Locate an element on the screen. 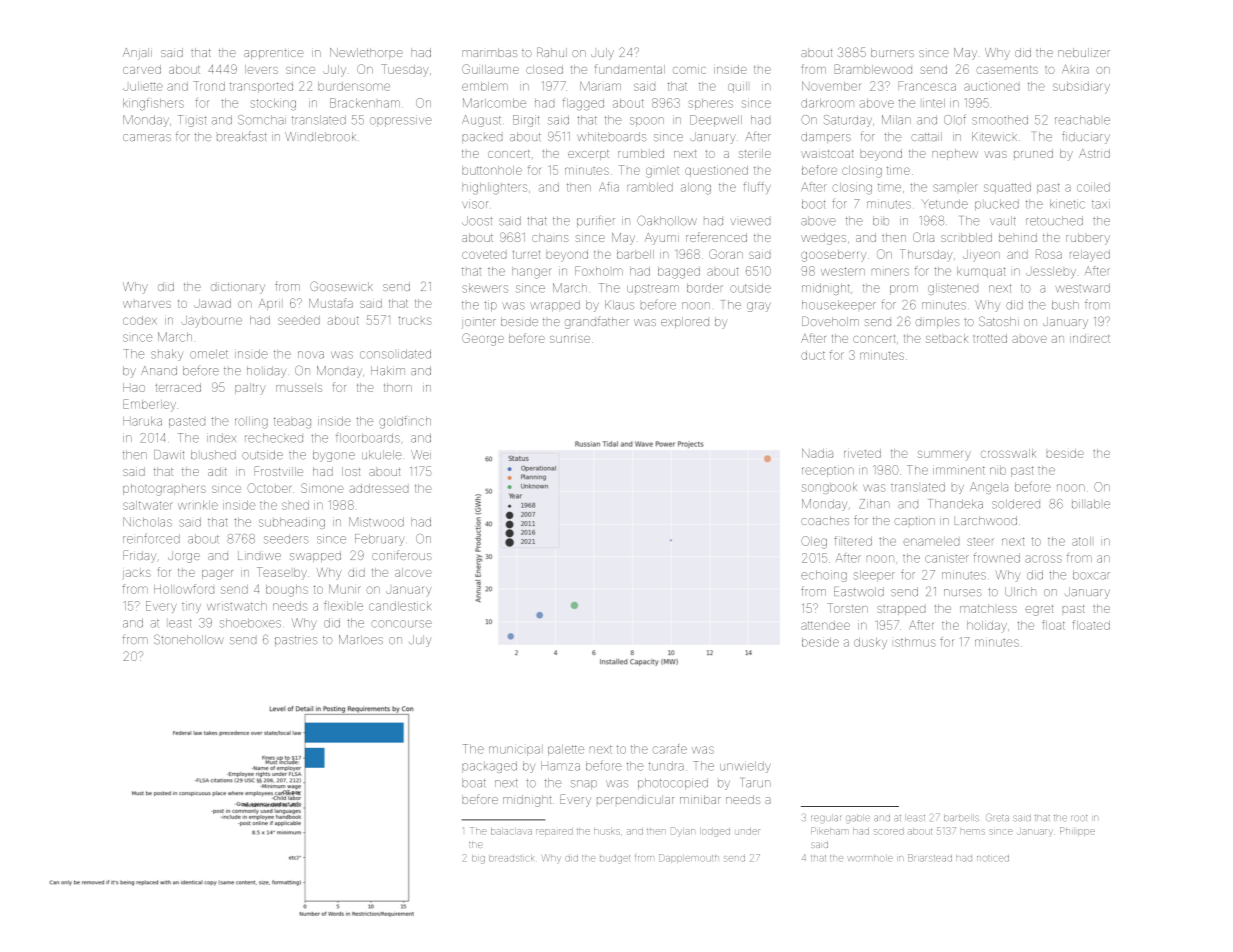 The width and height of the screenshot is (1233, 952). nova is located at coordinates (311, 355).
